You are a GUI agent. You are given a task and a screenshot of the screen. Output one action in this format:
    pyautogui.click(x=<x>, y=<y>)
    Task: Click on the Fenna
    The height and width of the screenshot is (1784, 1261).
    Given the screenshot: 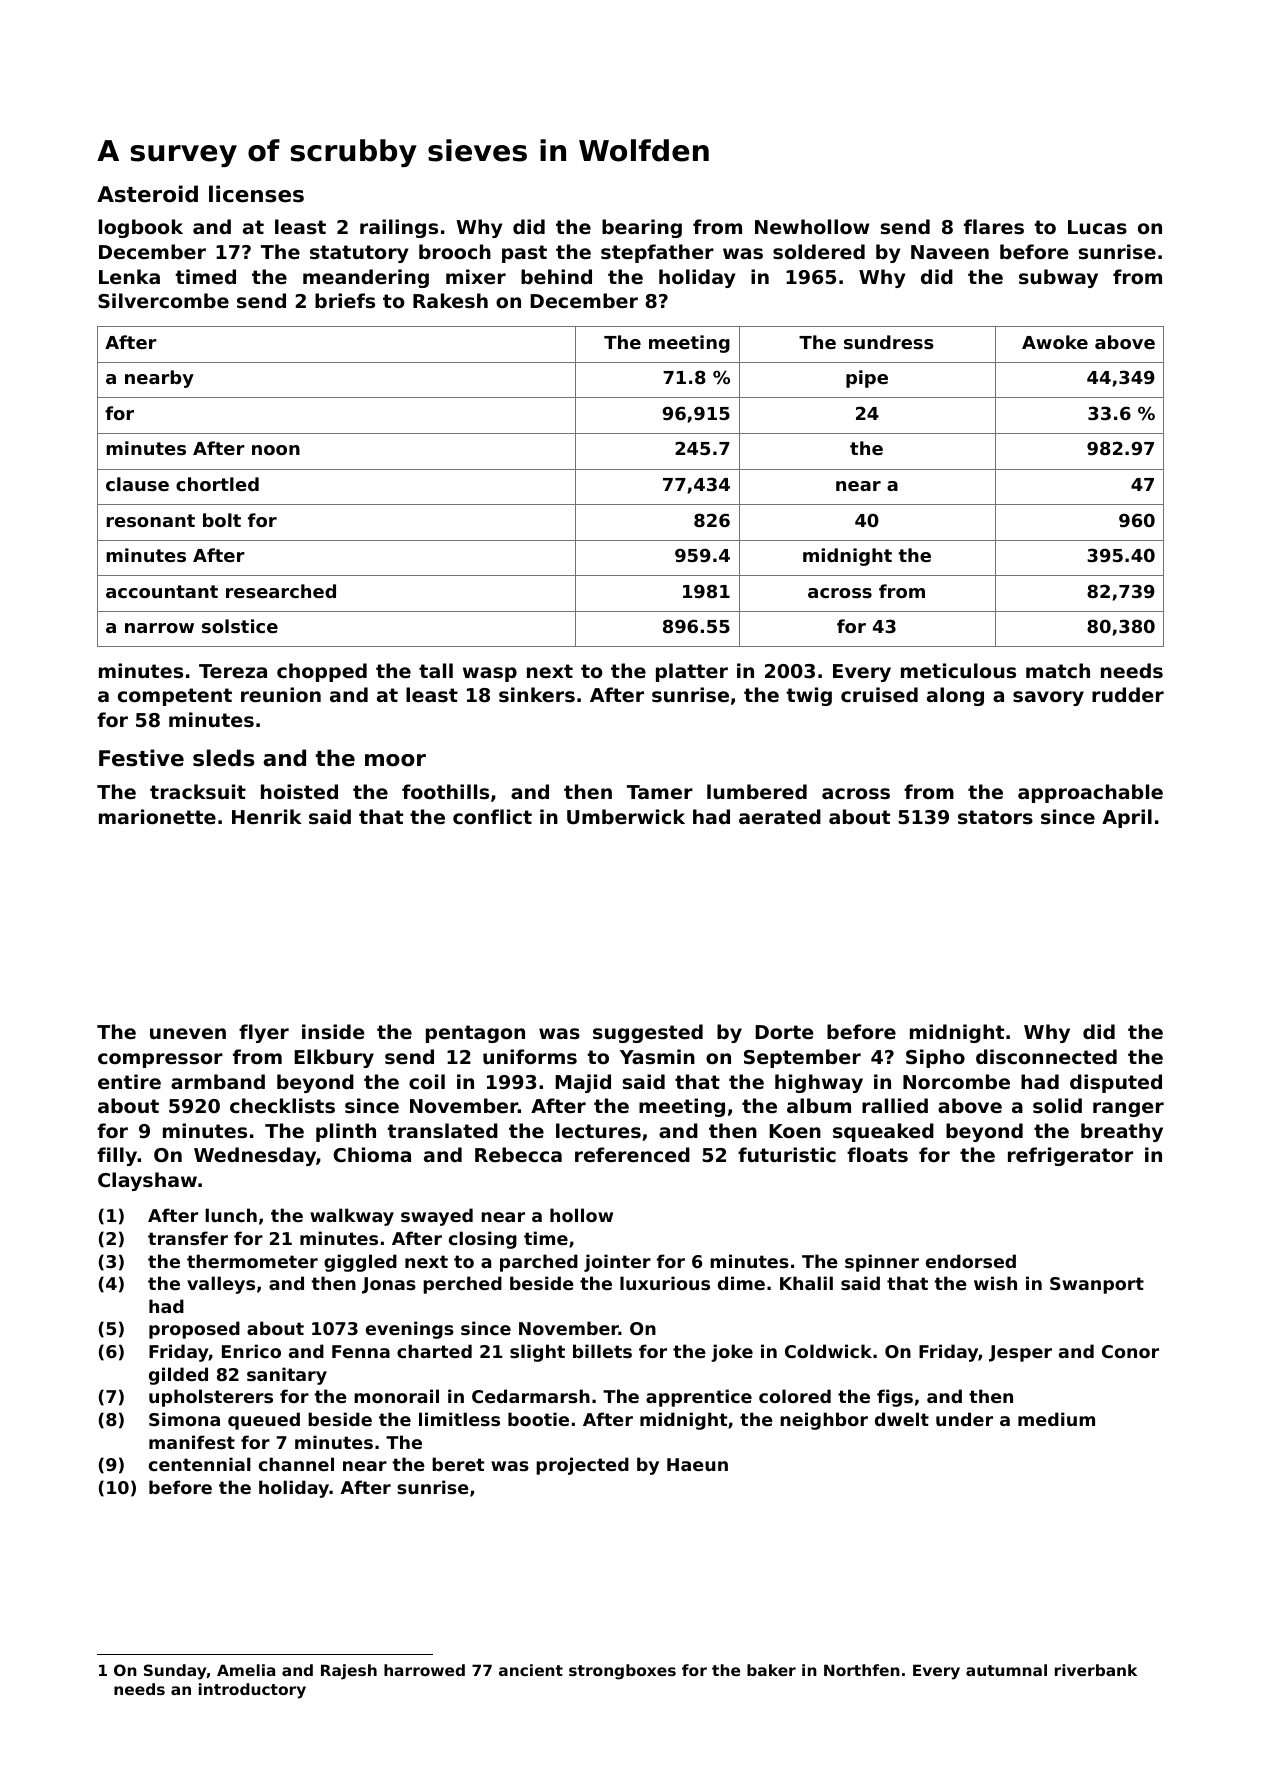 What is the action you would take?
    pyautogui.click(x=361, y=1351)
